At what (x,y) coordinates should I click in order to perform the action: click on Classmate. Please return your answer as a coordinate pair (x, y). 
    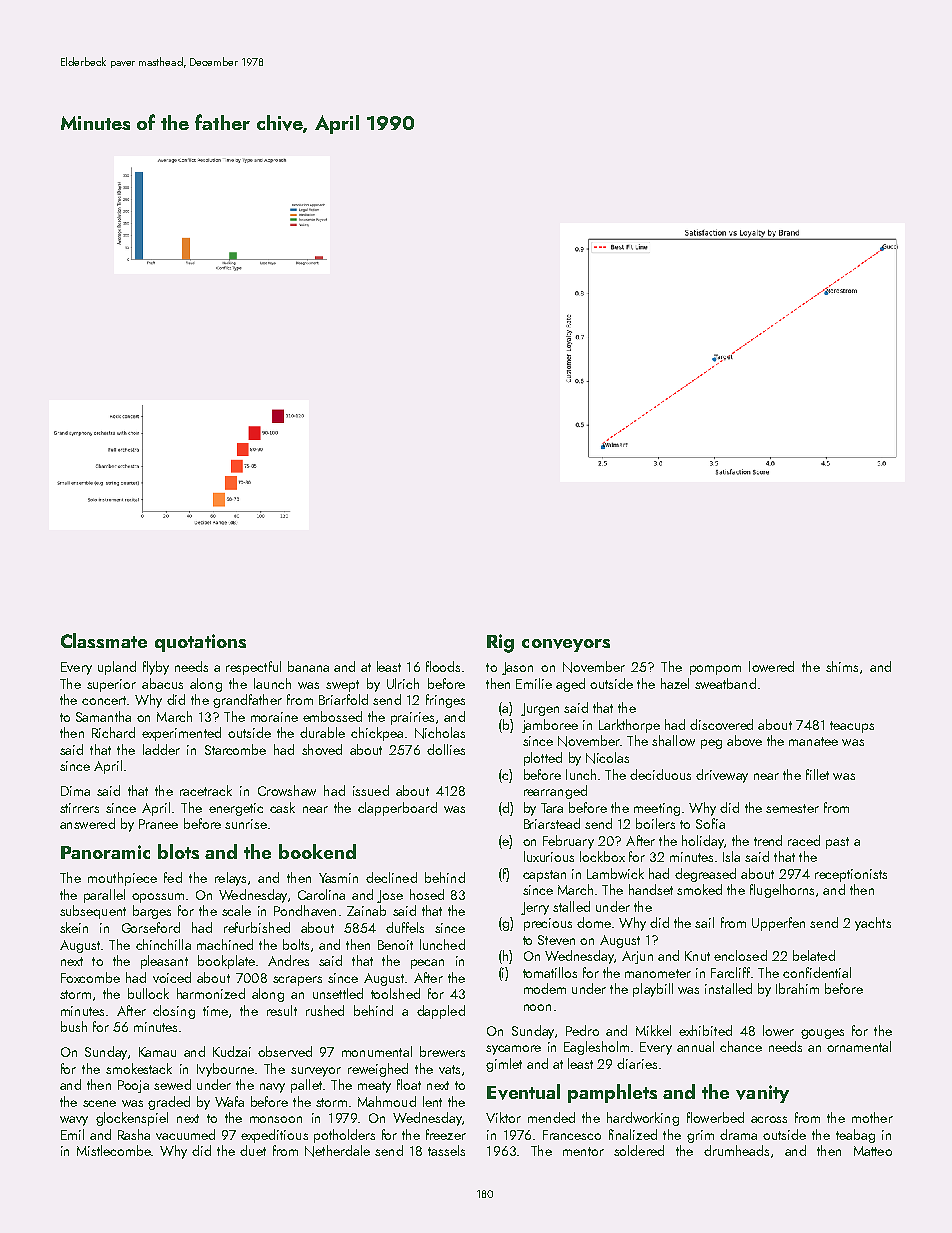
    Looking at the image, I should click on (104, 640).
